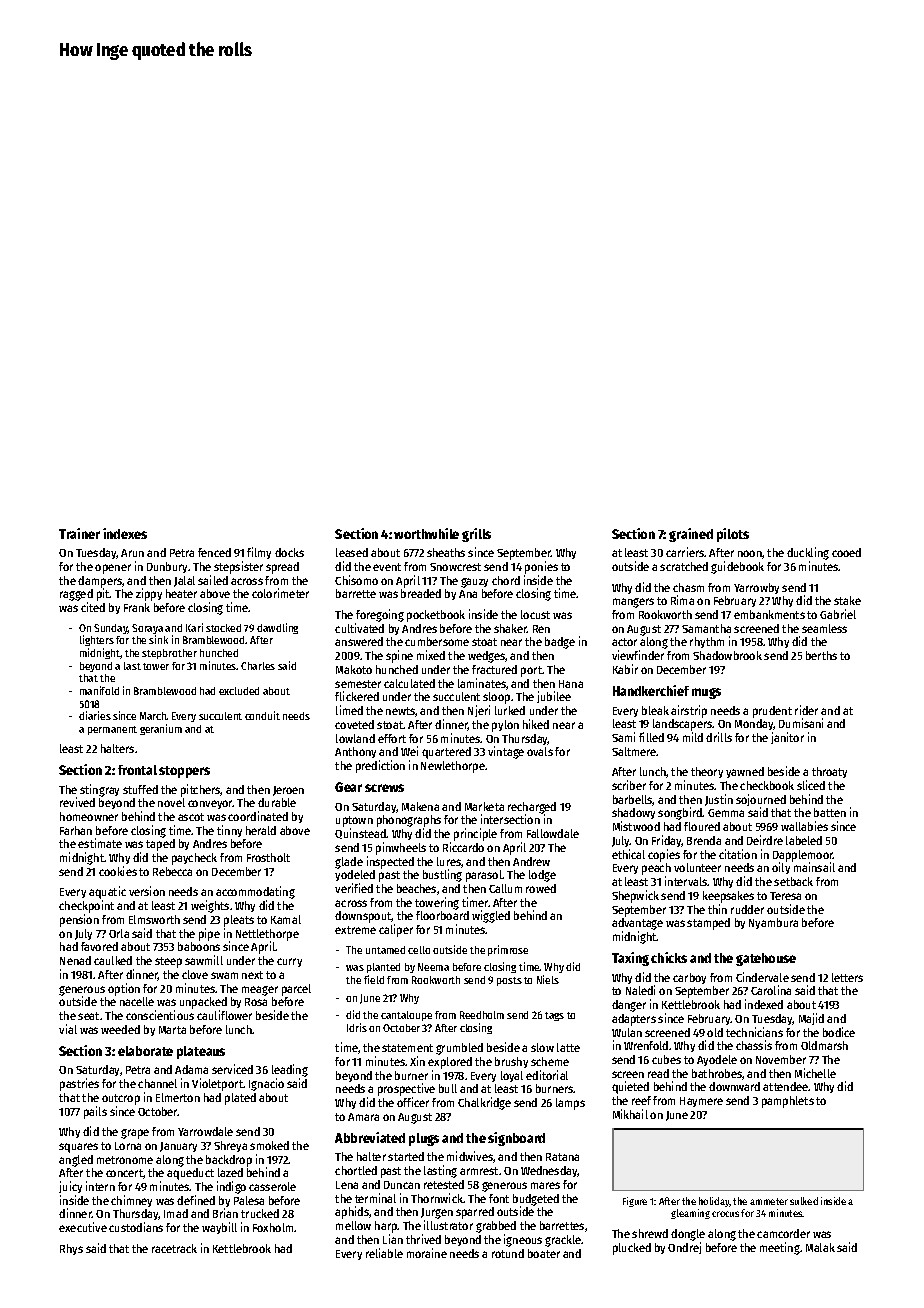 This screenshot has width=924, height=1308. I want to click on Haymere, so click(701, 1102).
